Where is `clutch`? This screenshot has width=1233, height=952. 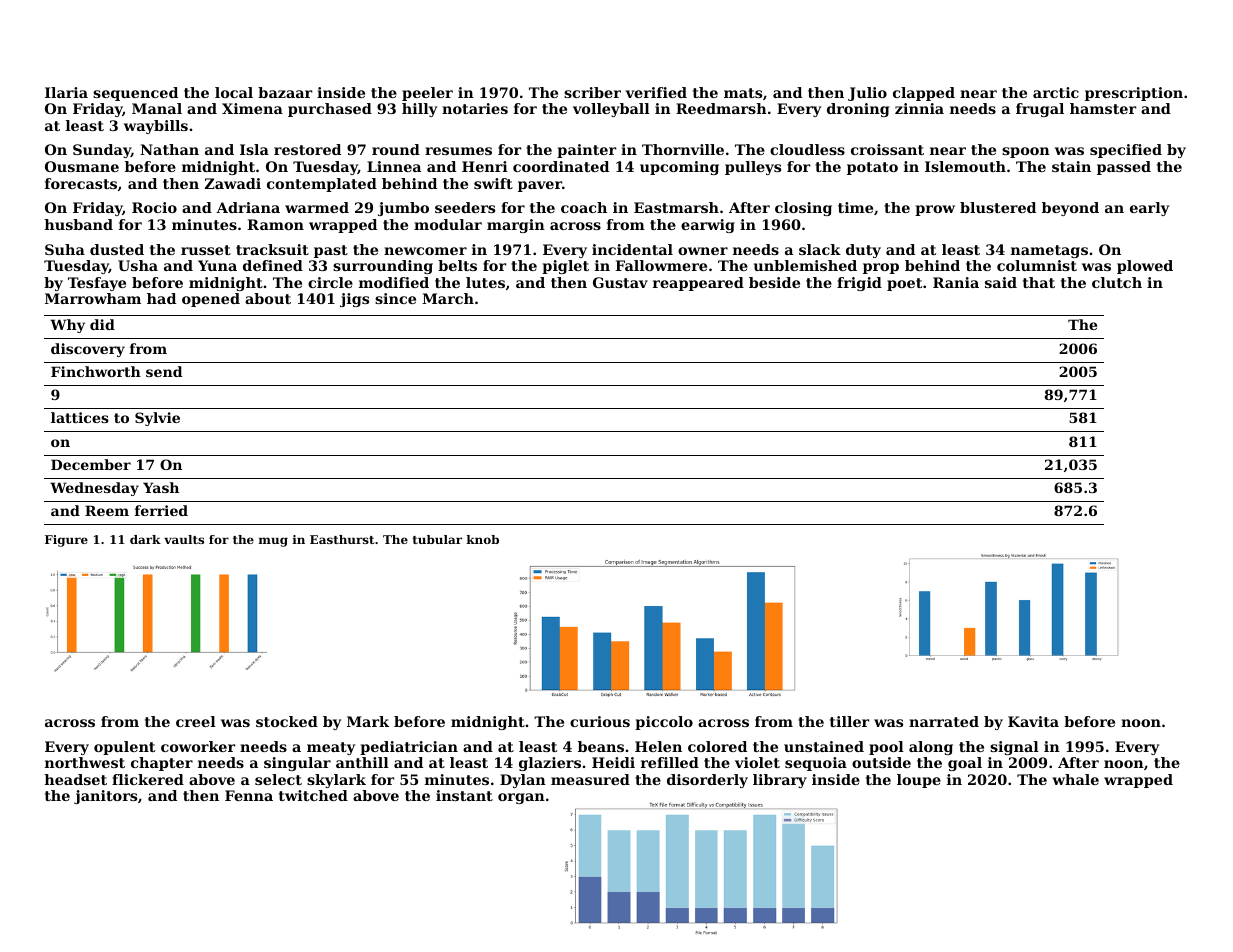 clutch is located at coordinates (1117, 282).
